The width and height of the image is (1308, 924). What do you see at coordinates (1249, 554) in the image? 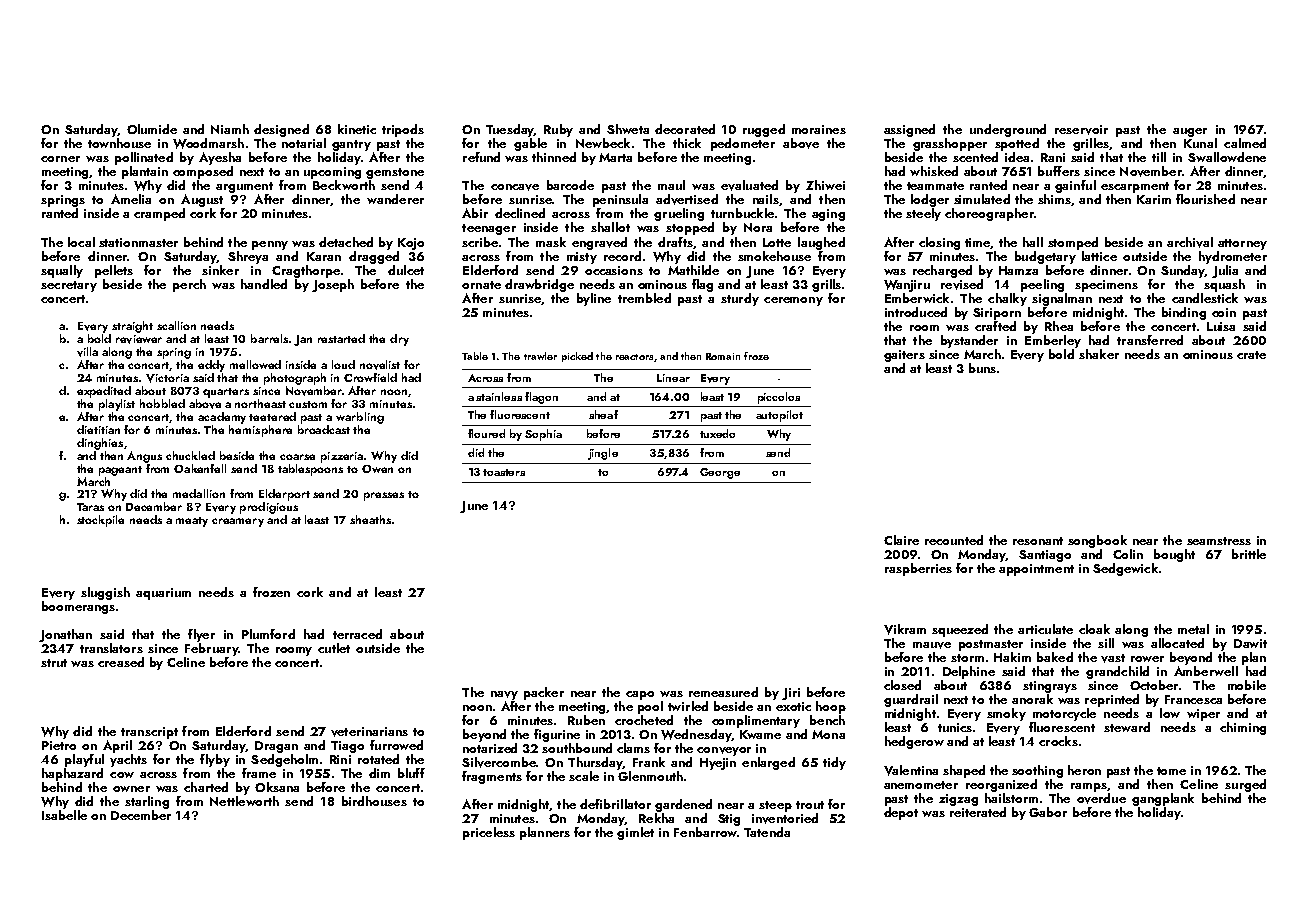
I see `brittle` at bounding box center [1249, 554].
